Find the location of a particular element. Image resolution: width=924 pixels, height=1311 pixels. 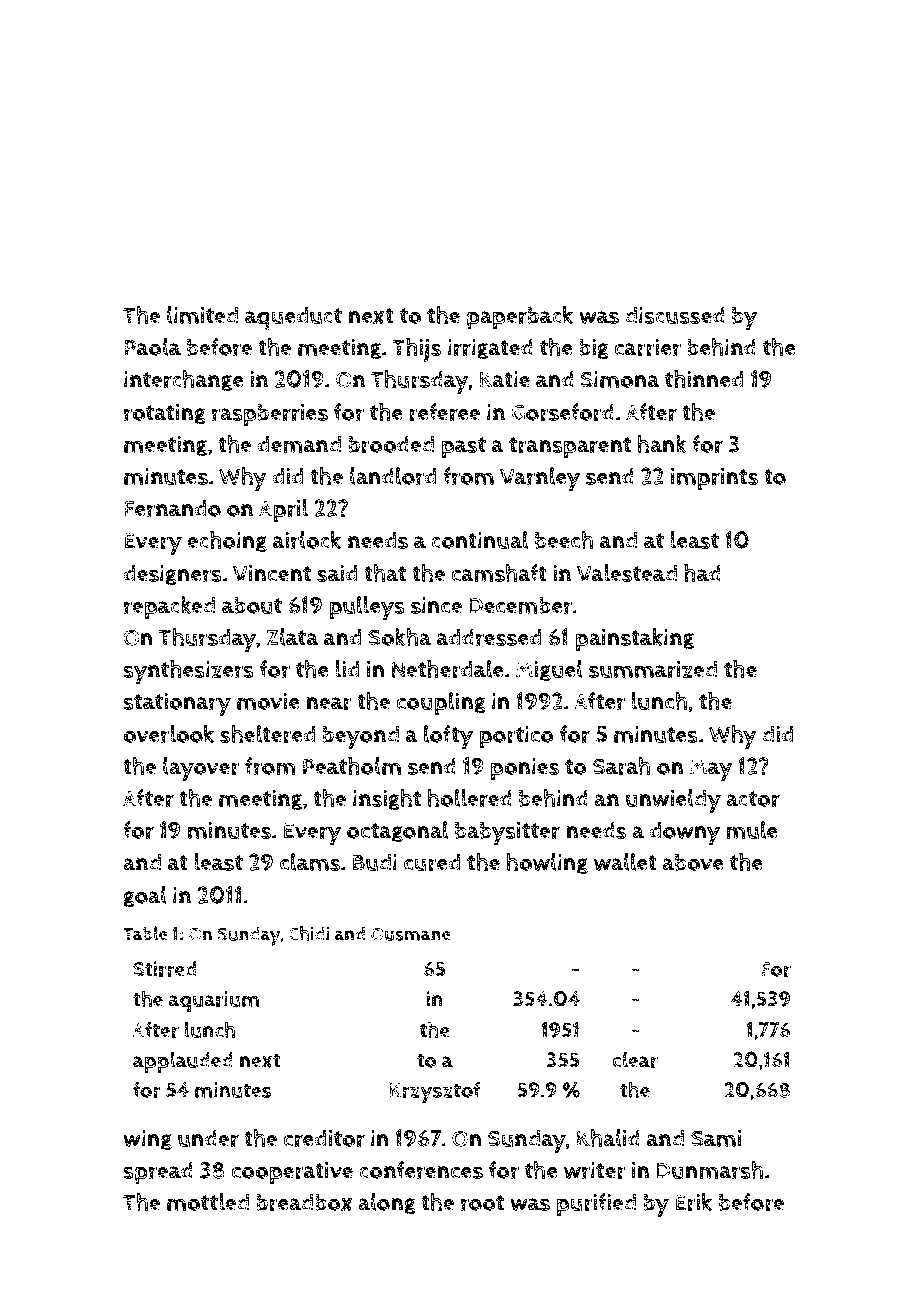

carrier is located at coordinates (647, 347).
